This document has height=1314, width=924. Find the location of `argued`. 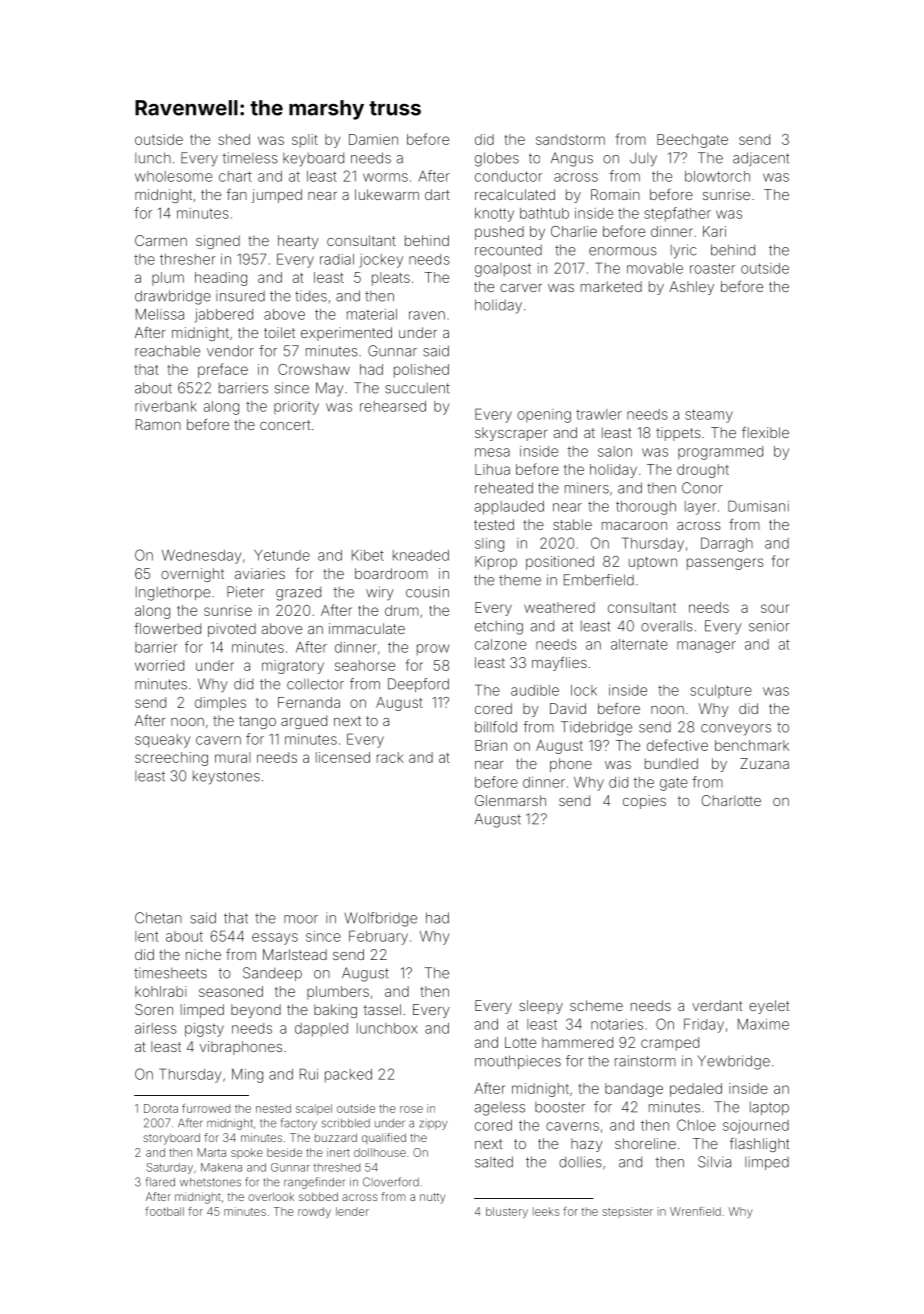

argued is located at coordinates (304, 722).
